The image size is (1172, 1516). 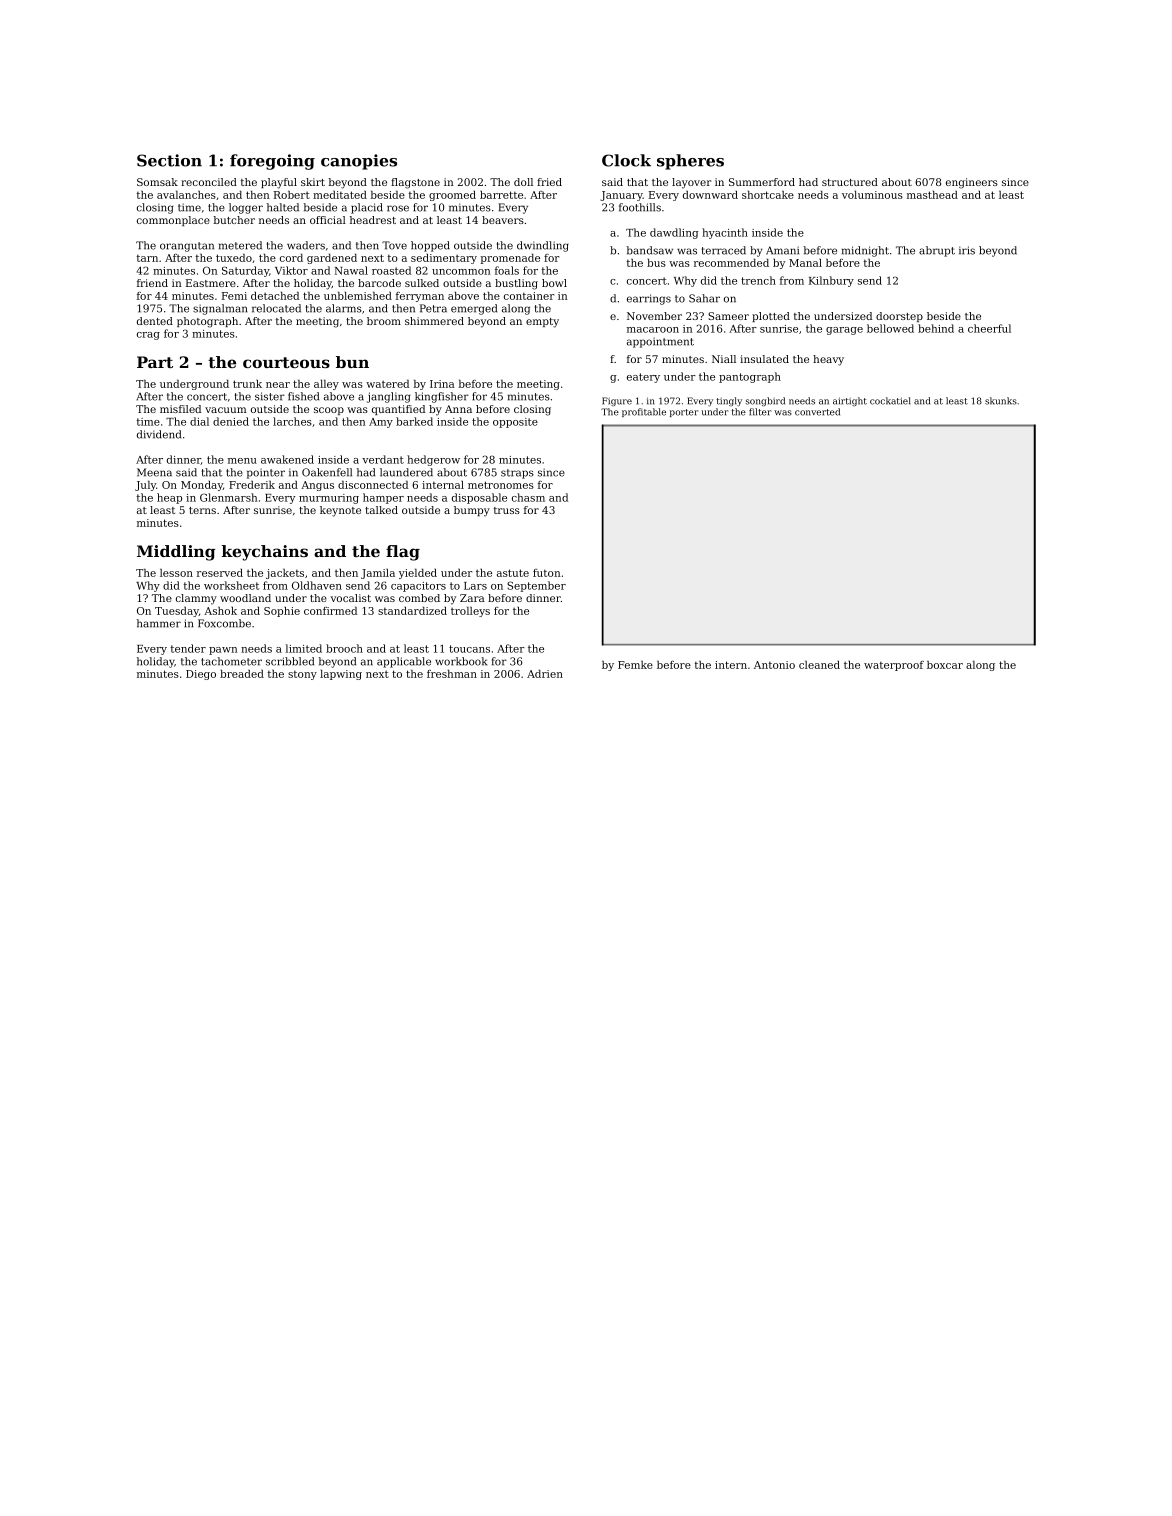 I want to click on heavy, so click(x=828, y=360).
